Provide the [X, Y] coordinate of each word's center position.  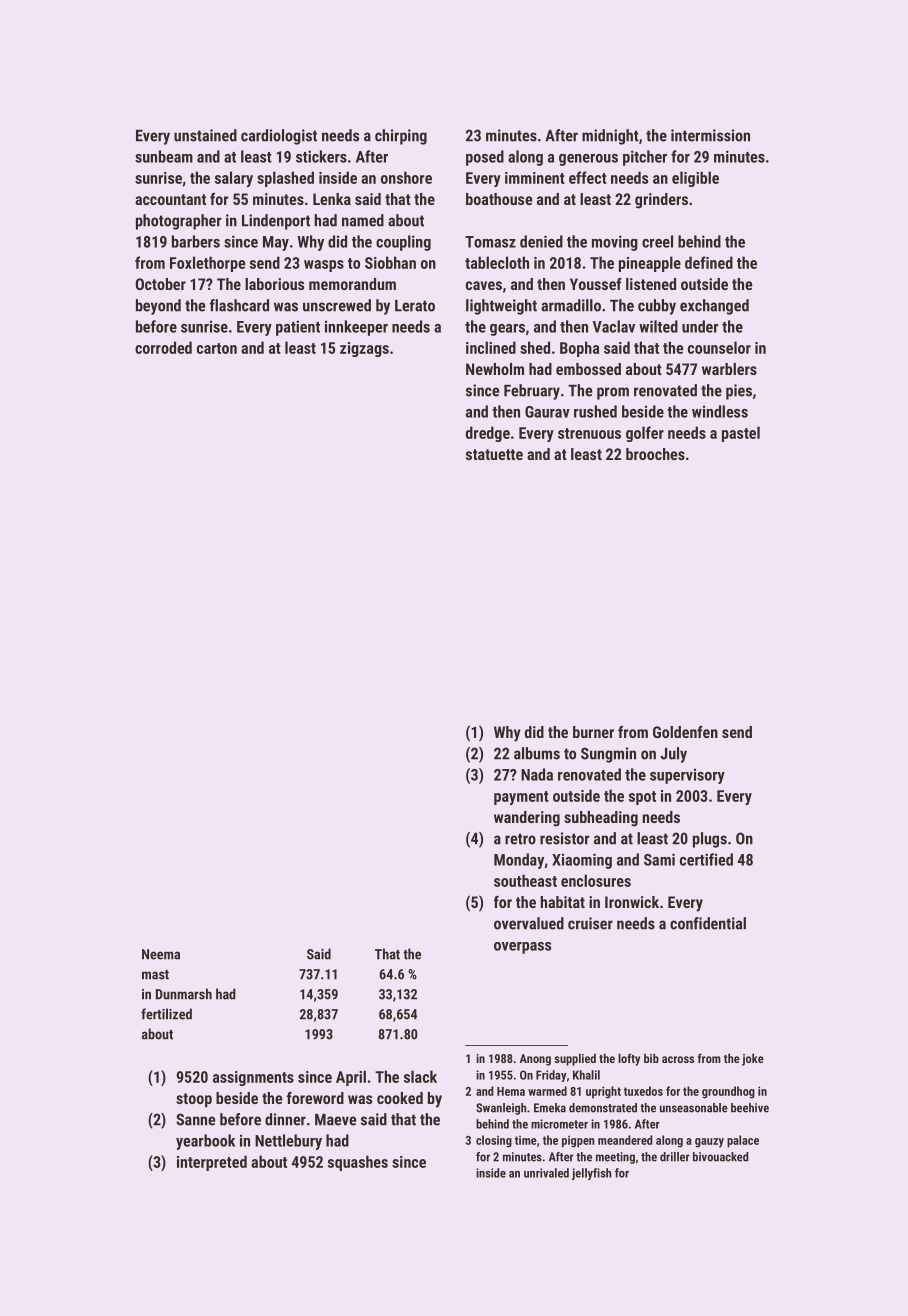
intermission [710, 135]
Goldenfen [685, 732]
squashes [358, 1163]
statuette [494, 454]
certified [706, 859]
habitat [563, 902]
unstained [205, 135]
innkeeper [356, 328]
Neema [161, 954]
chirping [401, 137]
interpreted [212, 1163]
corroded [163, 347]
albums [537, 753]
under [700, 326]
